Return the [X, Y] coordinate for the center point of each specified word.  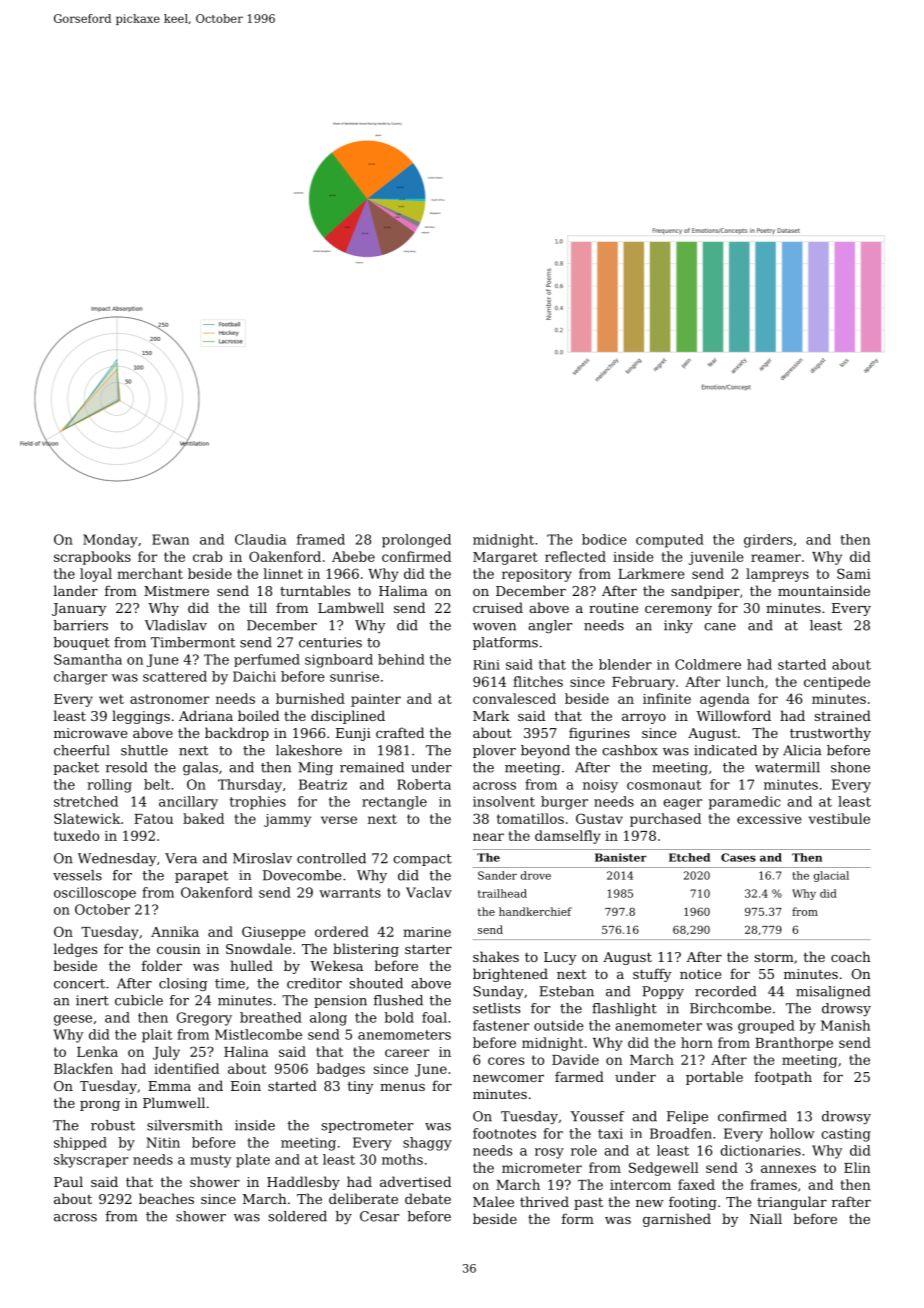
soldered [298, 1216]
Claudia [260, 539]
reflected [575, 556]
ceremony [678, 611]
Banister [621, 857]
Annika [175, 931]
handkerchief [535, 911]
